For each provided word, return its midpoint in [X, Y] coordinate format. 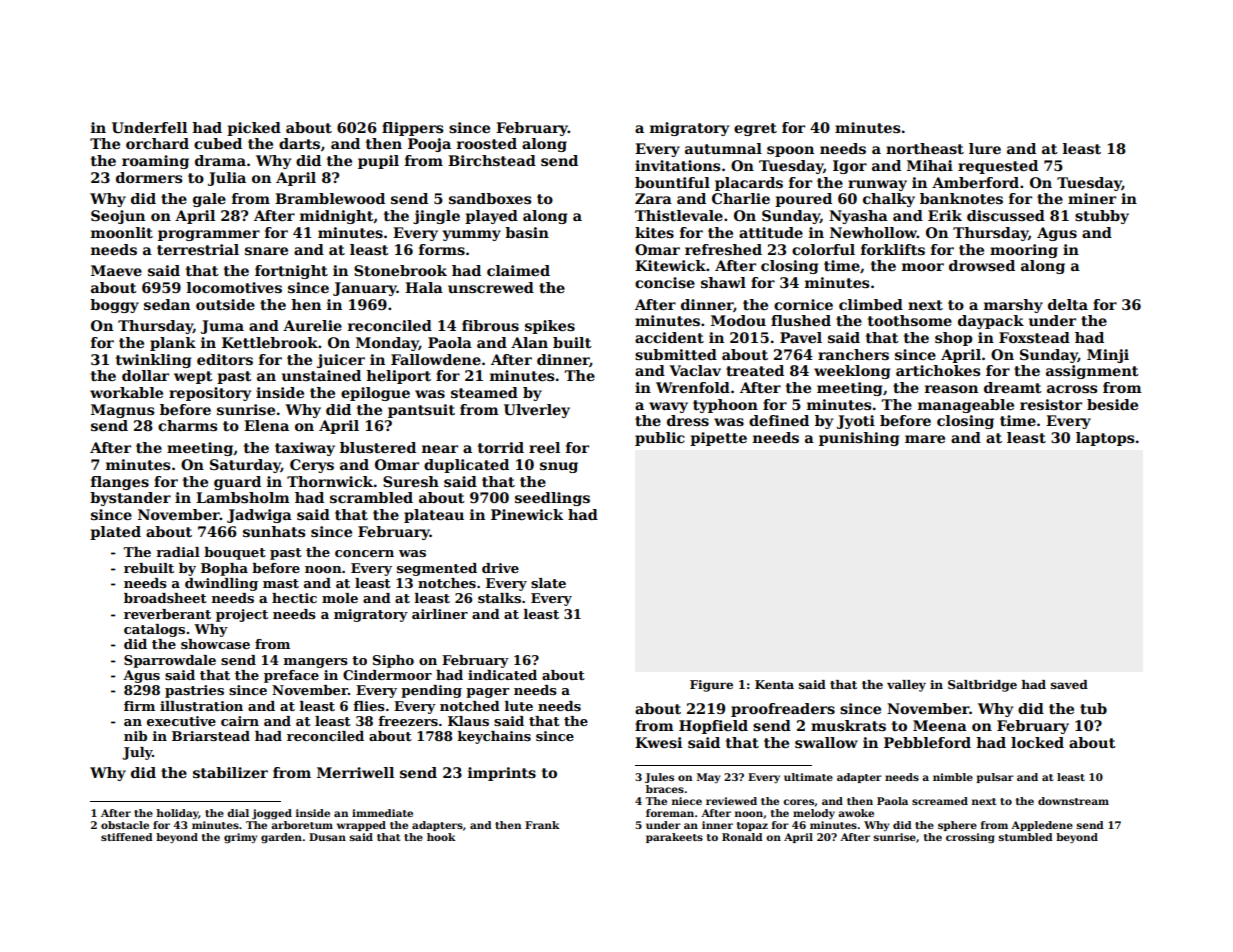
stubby [1102, 217]
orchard [157, 143]
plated [115, 533]
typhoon [725, 406]
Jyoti [856, 422]
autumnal [723, 148]
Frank [542, 825]
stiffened [126, 837]
